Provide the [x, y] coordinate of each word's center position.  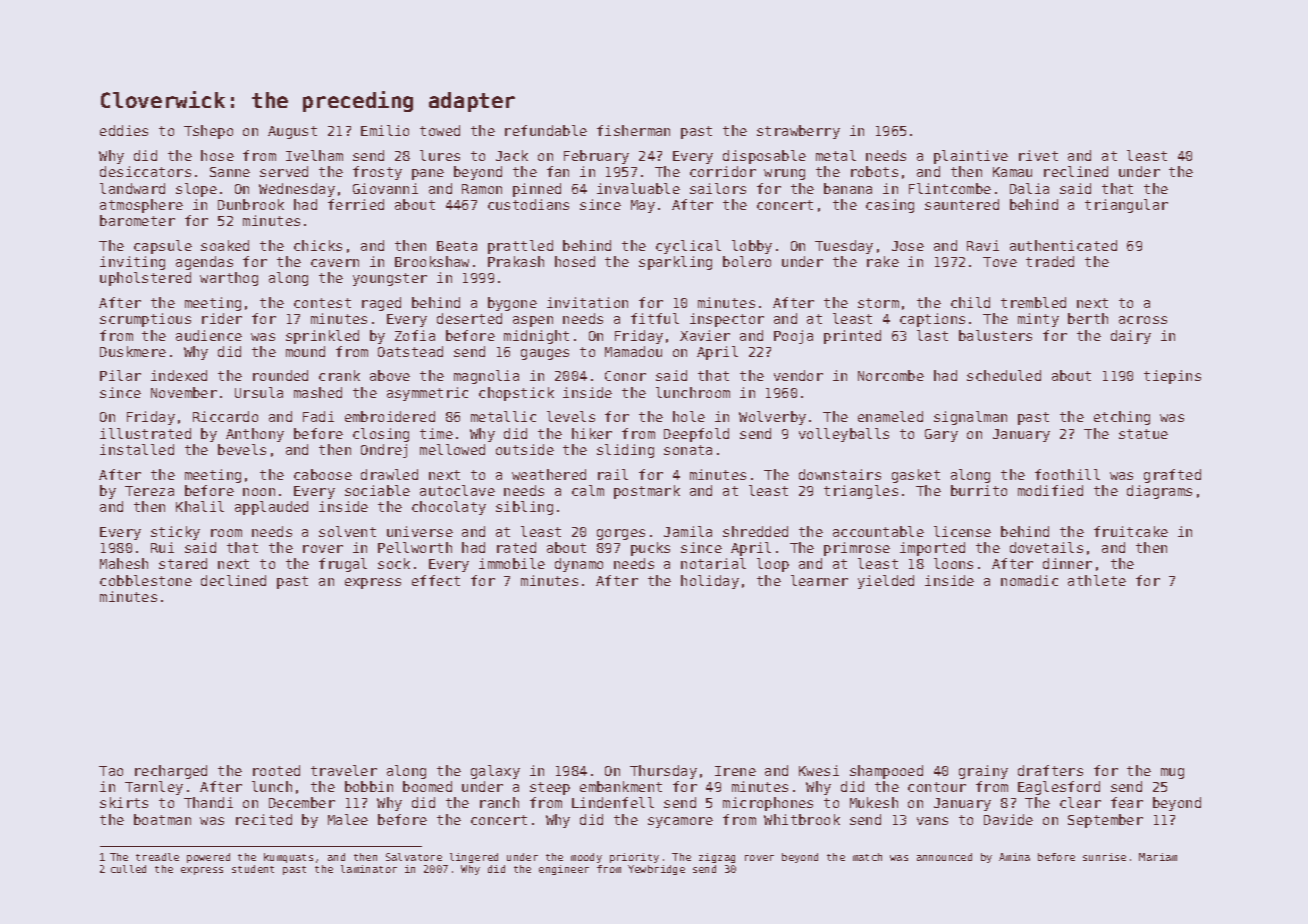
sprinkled [322, 337]
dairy [1131, 337]
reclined [1076, 171]
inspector [727, 320]
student [253, 869]
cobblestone [146, 580]
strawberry [798, 132]
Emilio [385, 130]
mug [1172, 773]
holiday [710, 582]
